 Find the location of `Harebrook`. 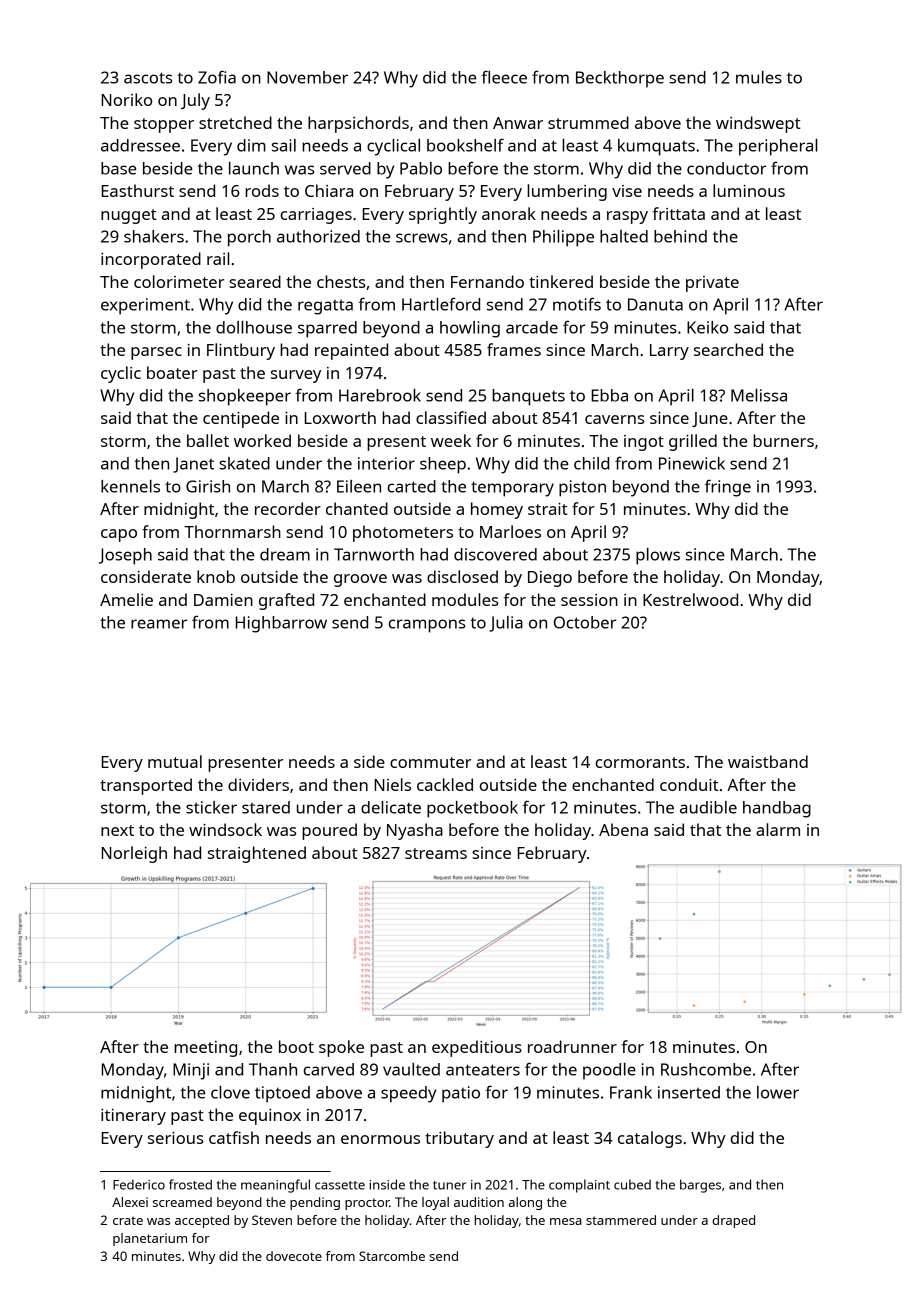

Harebrook is located at coordinates (380, 395).
